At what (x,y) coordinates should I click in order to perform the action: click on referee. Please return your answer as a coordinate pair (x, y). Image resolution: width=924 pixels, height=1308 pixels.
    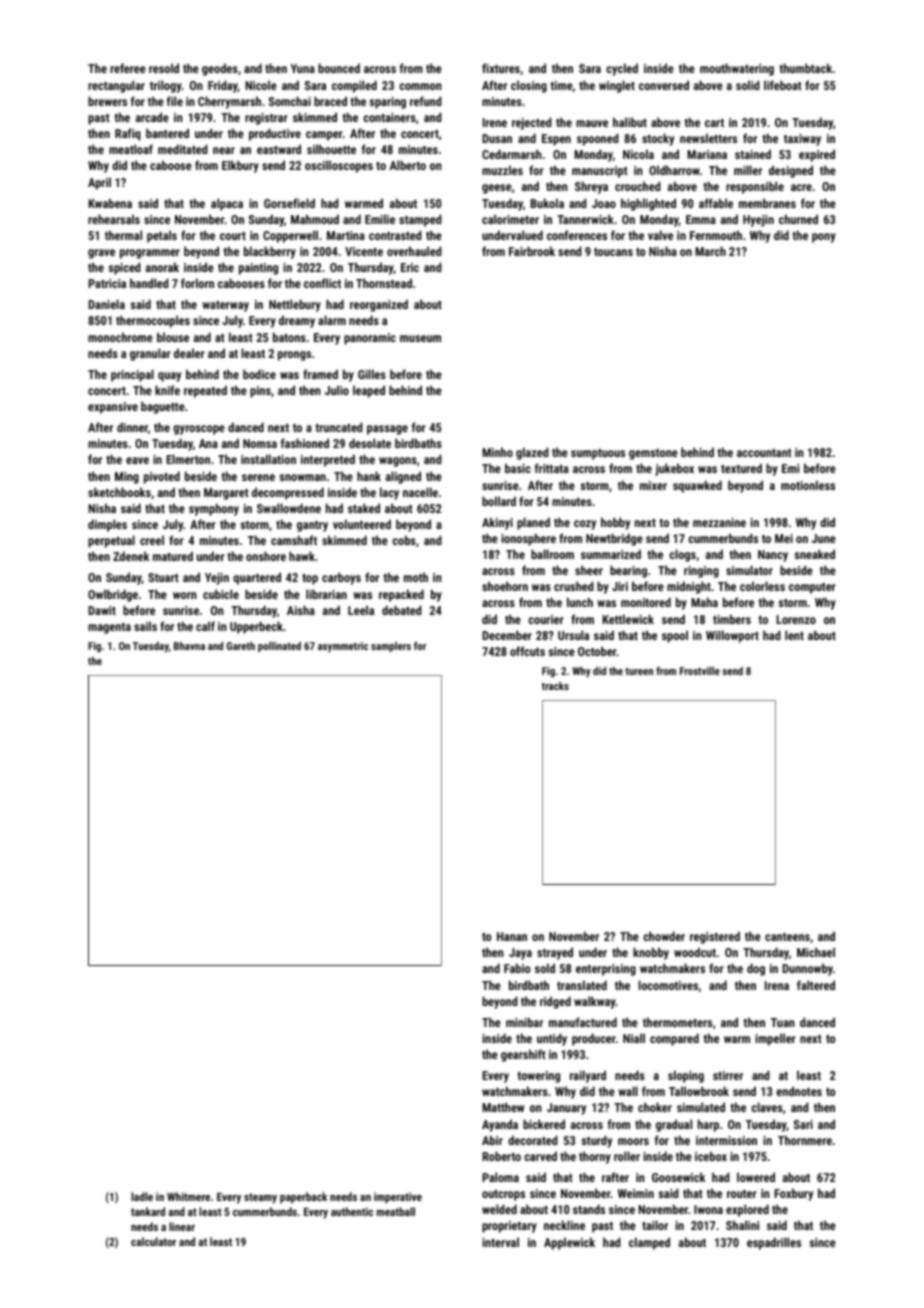
    Looking at the image, I should click on (128, 68).
